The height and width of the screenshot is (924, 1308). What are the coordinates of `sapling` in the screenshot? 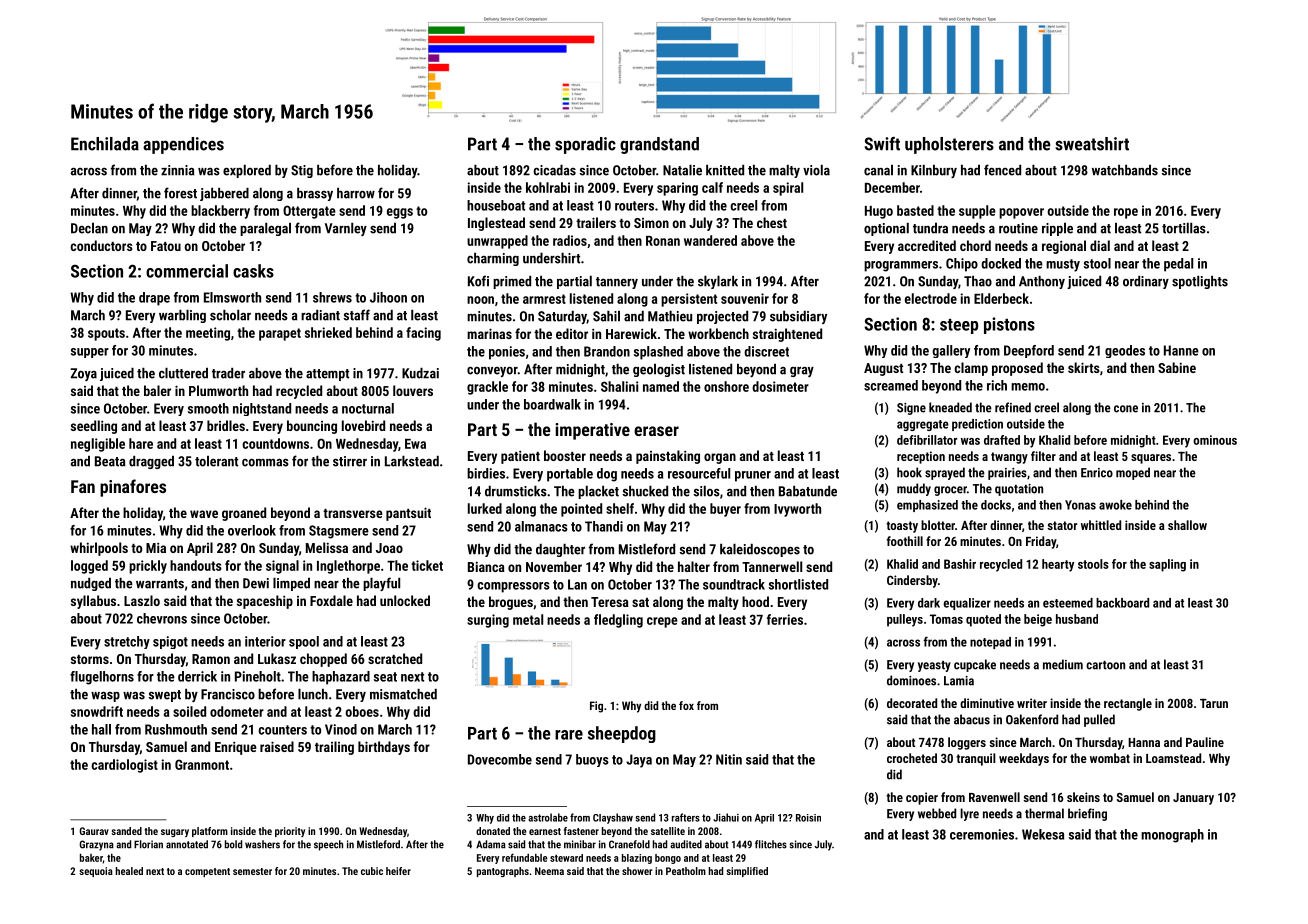 It's located at (1167, 565).
